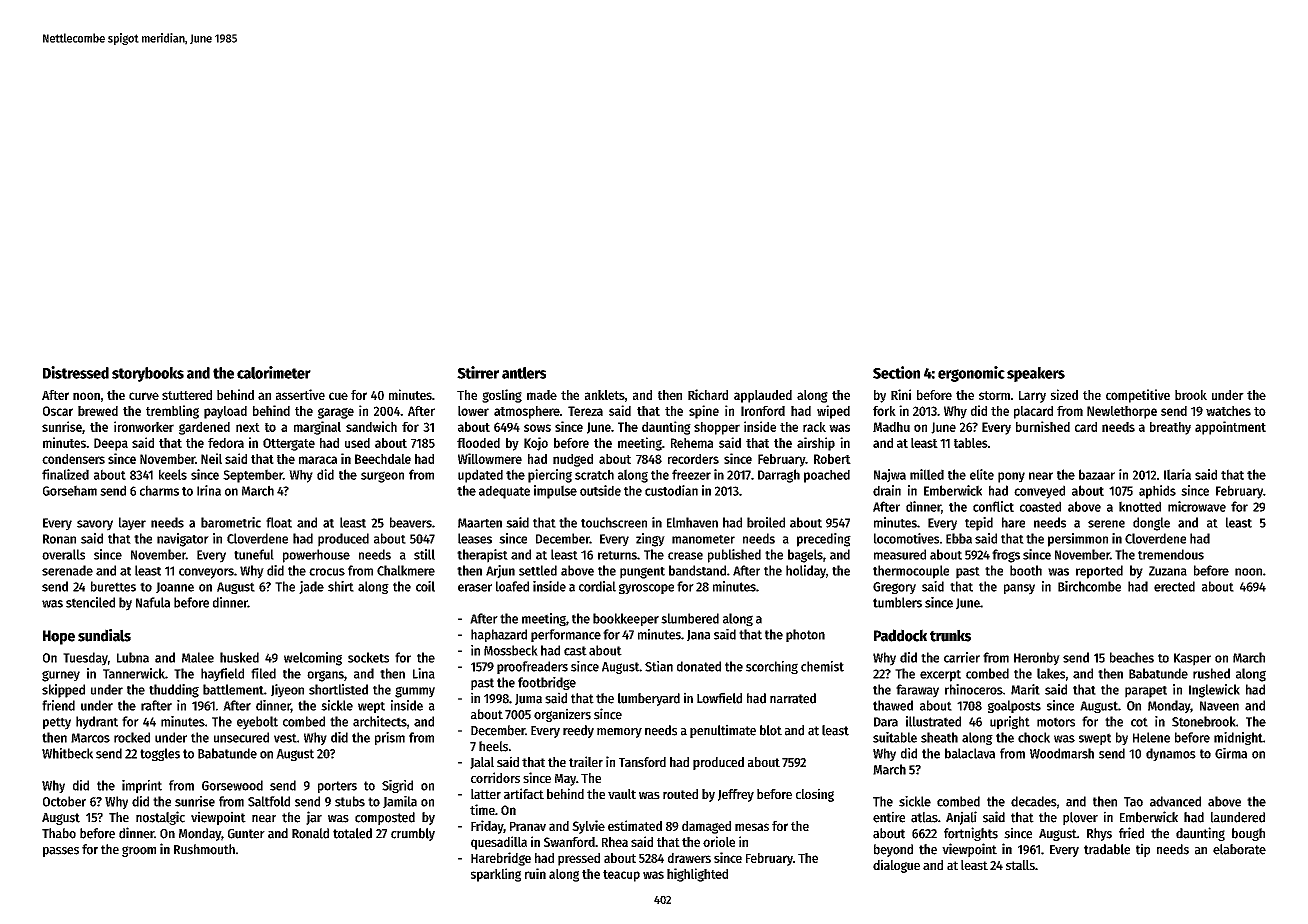 The image size is (1308, 924). I want to click on dongle, so click(1151, 524).
